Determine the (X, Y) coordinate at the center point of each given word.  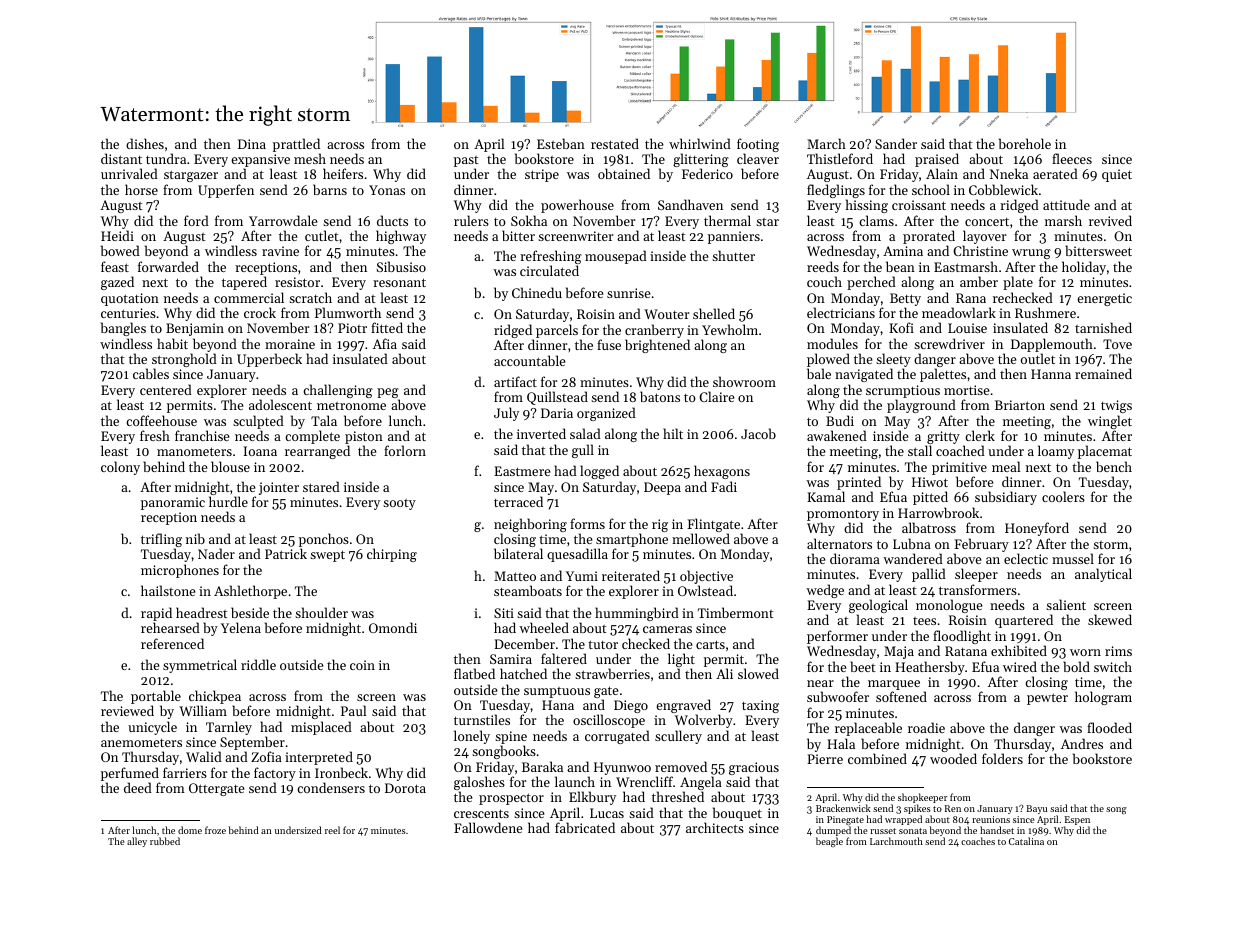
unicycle (152, 728)
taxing (760, 706)
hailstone (168, 590)
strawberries (612, 673)
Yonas (387, 190)
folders (1002, 758)
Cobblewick (1003, 189)
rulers (471, 220)
